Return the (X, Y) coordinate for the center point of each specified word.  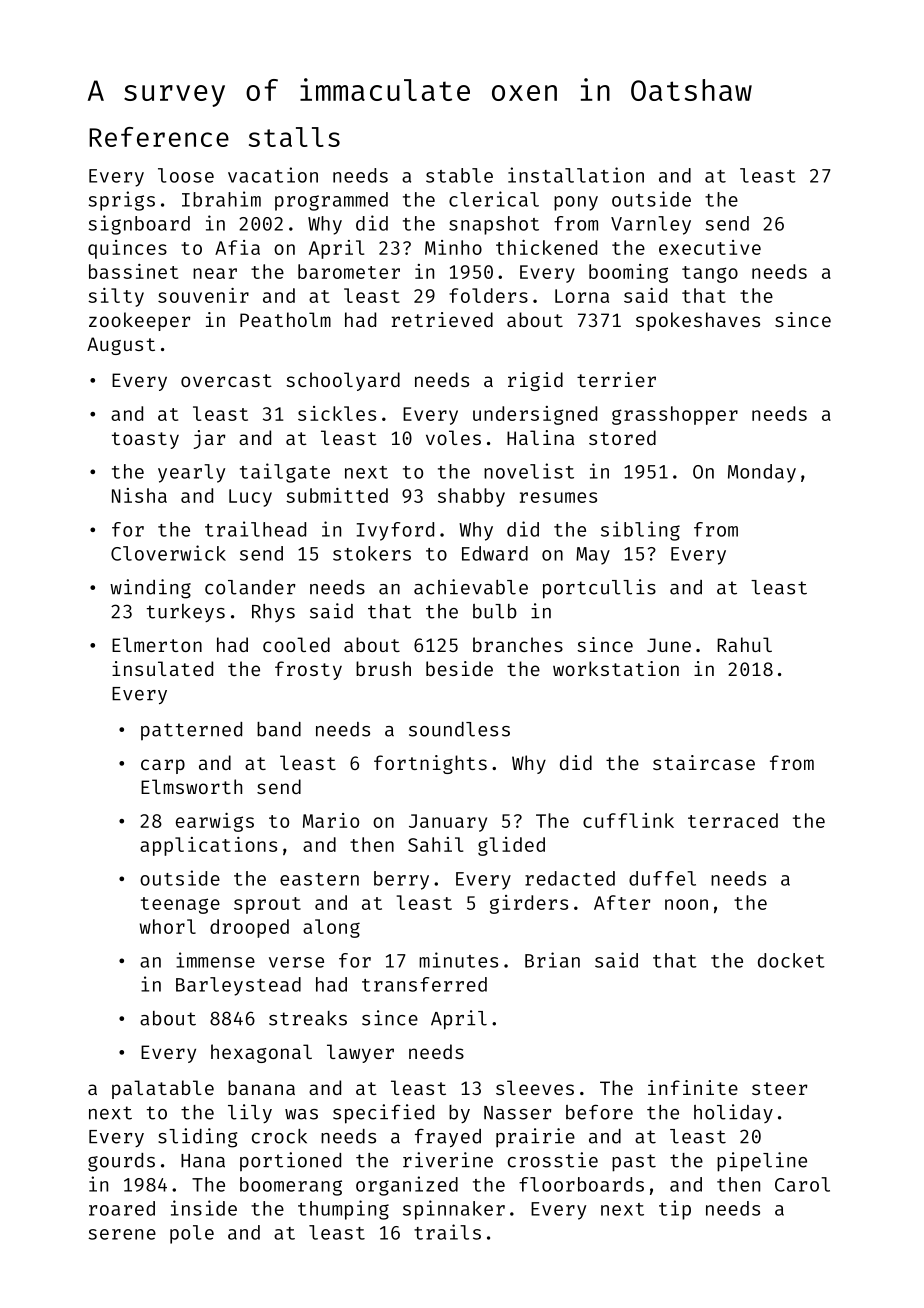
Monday (762, 473)
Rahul (744, 644)
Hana (203, 1161)
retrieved (442, 319)
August (121, 346)
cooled (296, 644)
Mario (331, 820)
